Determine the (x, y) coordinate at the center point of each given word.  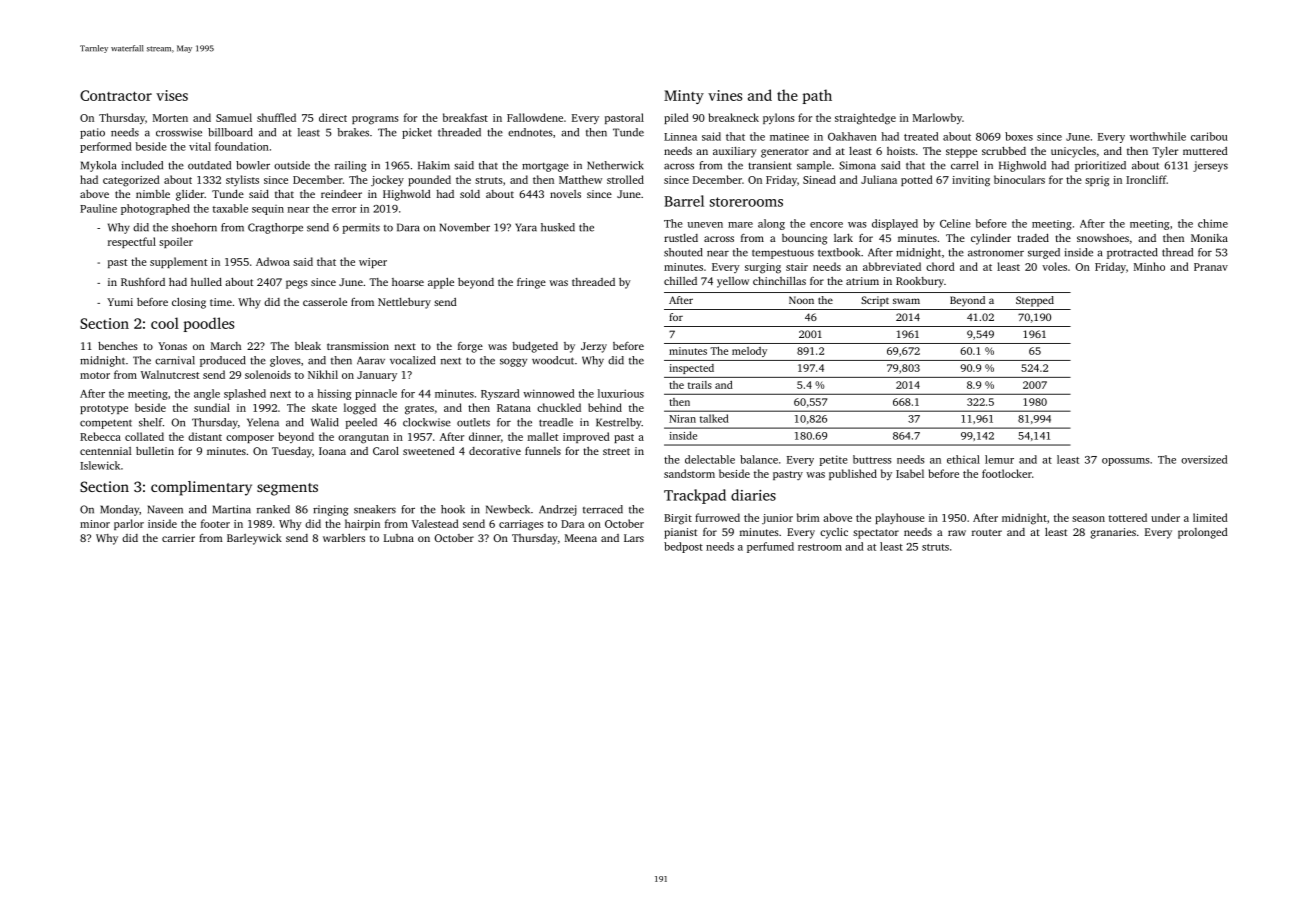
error (344, 210)
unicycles (1073, 152)
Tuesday (292, 452)
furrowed (717, 517)
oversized (1204, 459)
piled (676, 118)
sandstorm (689, 473)
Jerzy (594, 347)
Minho (1149, 266)
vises (172, 95)
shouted (683, 252)
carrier (178, 538)
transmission (358, 346)
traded (1033, 238)
